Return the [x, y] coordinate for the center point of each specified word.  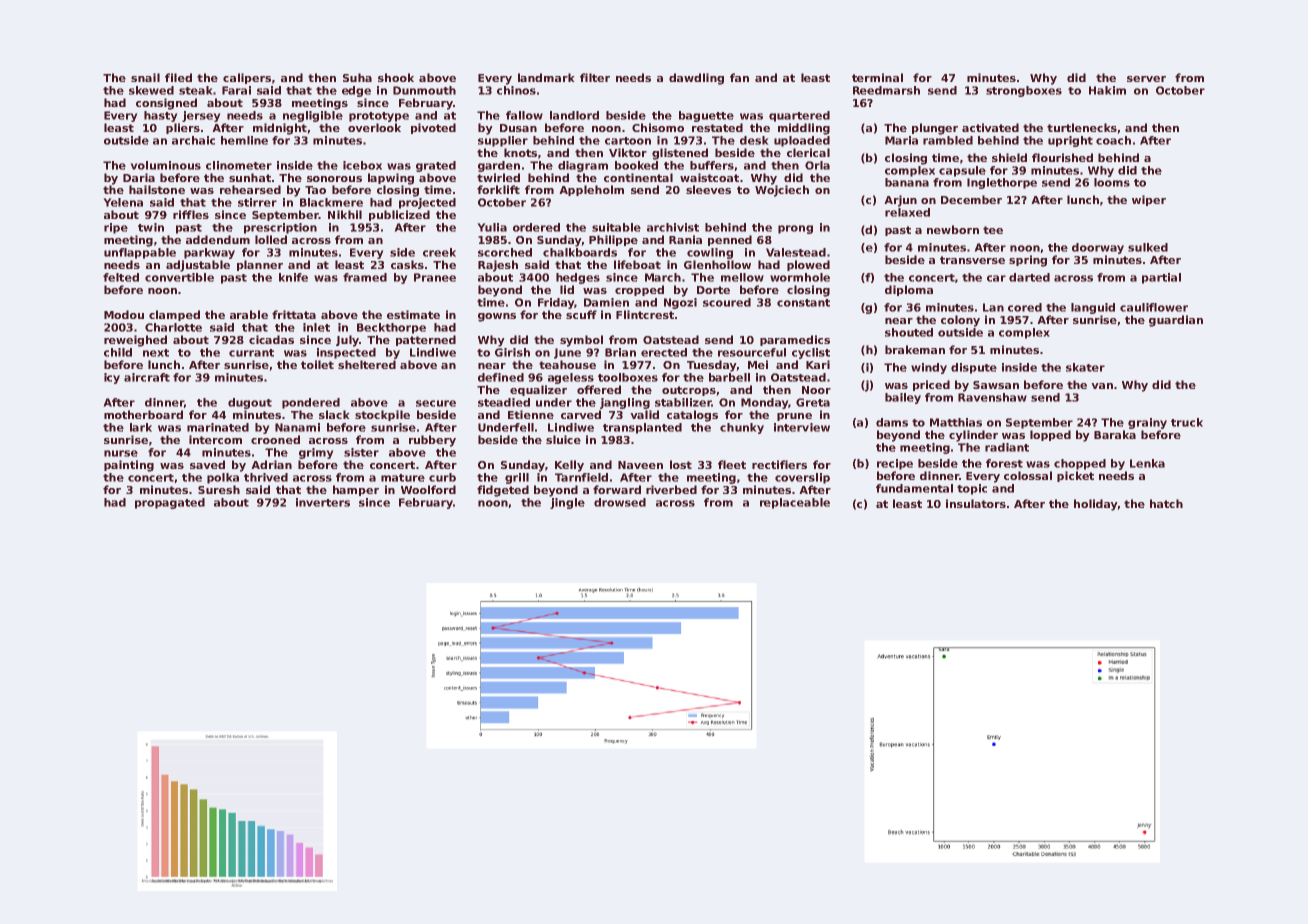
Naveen [640, 465]
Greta [813, 402]
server [1146, 79]
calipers [247, 78]
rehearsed [250, 189]
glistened [680, 154]
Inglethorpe [1002, 183]
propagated [170, 503]
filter [595, 77]
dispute [974, 368]
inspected [346, 353]
